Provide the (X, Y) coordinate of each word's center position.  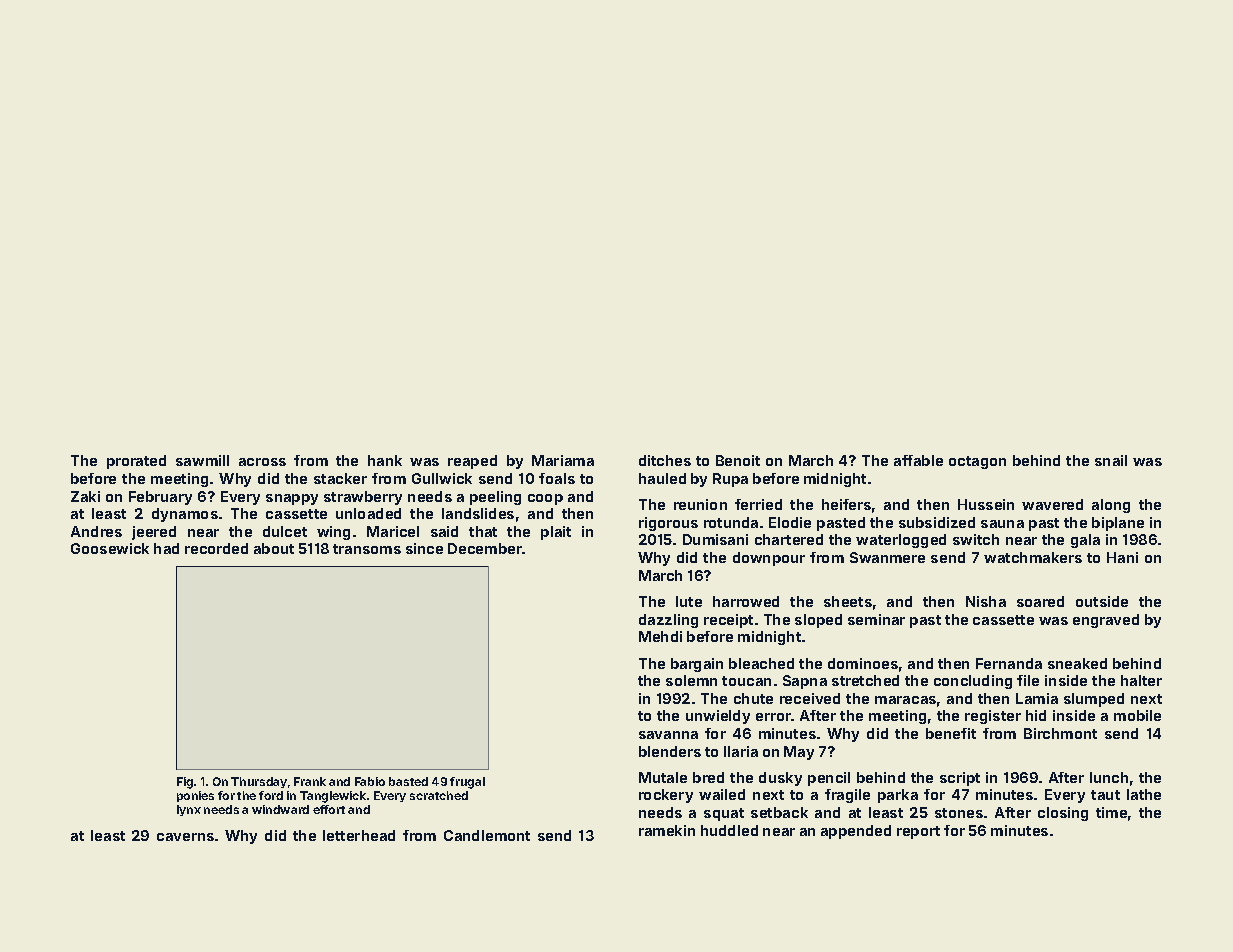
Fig (185, 783)
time (1111, 812)
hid (1036, 715)
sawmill (202, 460)
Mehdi (660, 636)
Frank (310, 781)
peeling (495, 498)
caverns (185, 837)
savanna (668, 735)
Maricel (393, 531)
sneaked (1077, 663)
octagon (977, 462)
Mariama (563, 460)
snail (1111, 460)
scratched (439, 795)
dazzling (668, 621)
